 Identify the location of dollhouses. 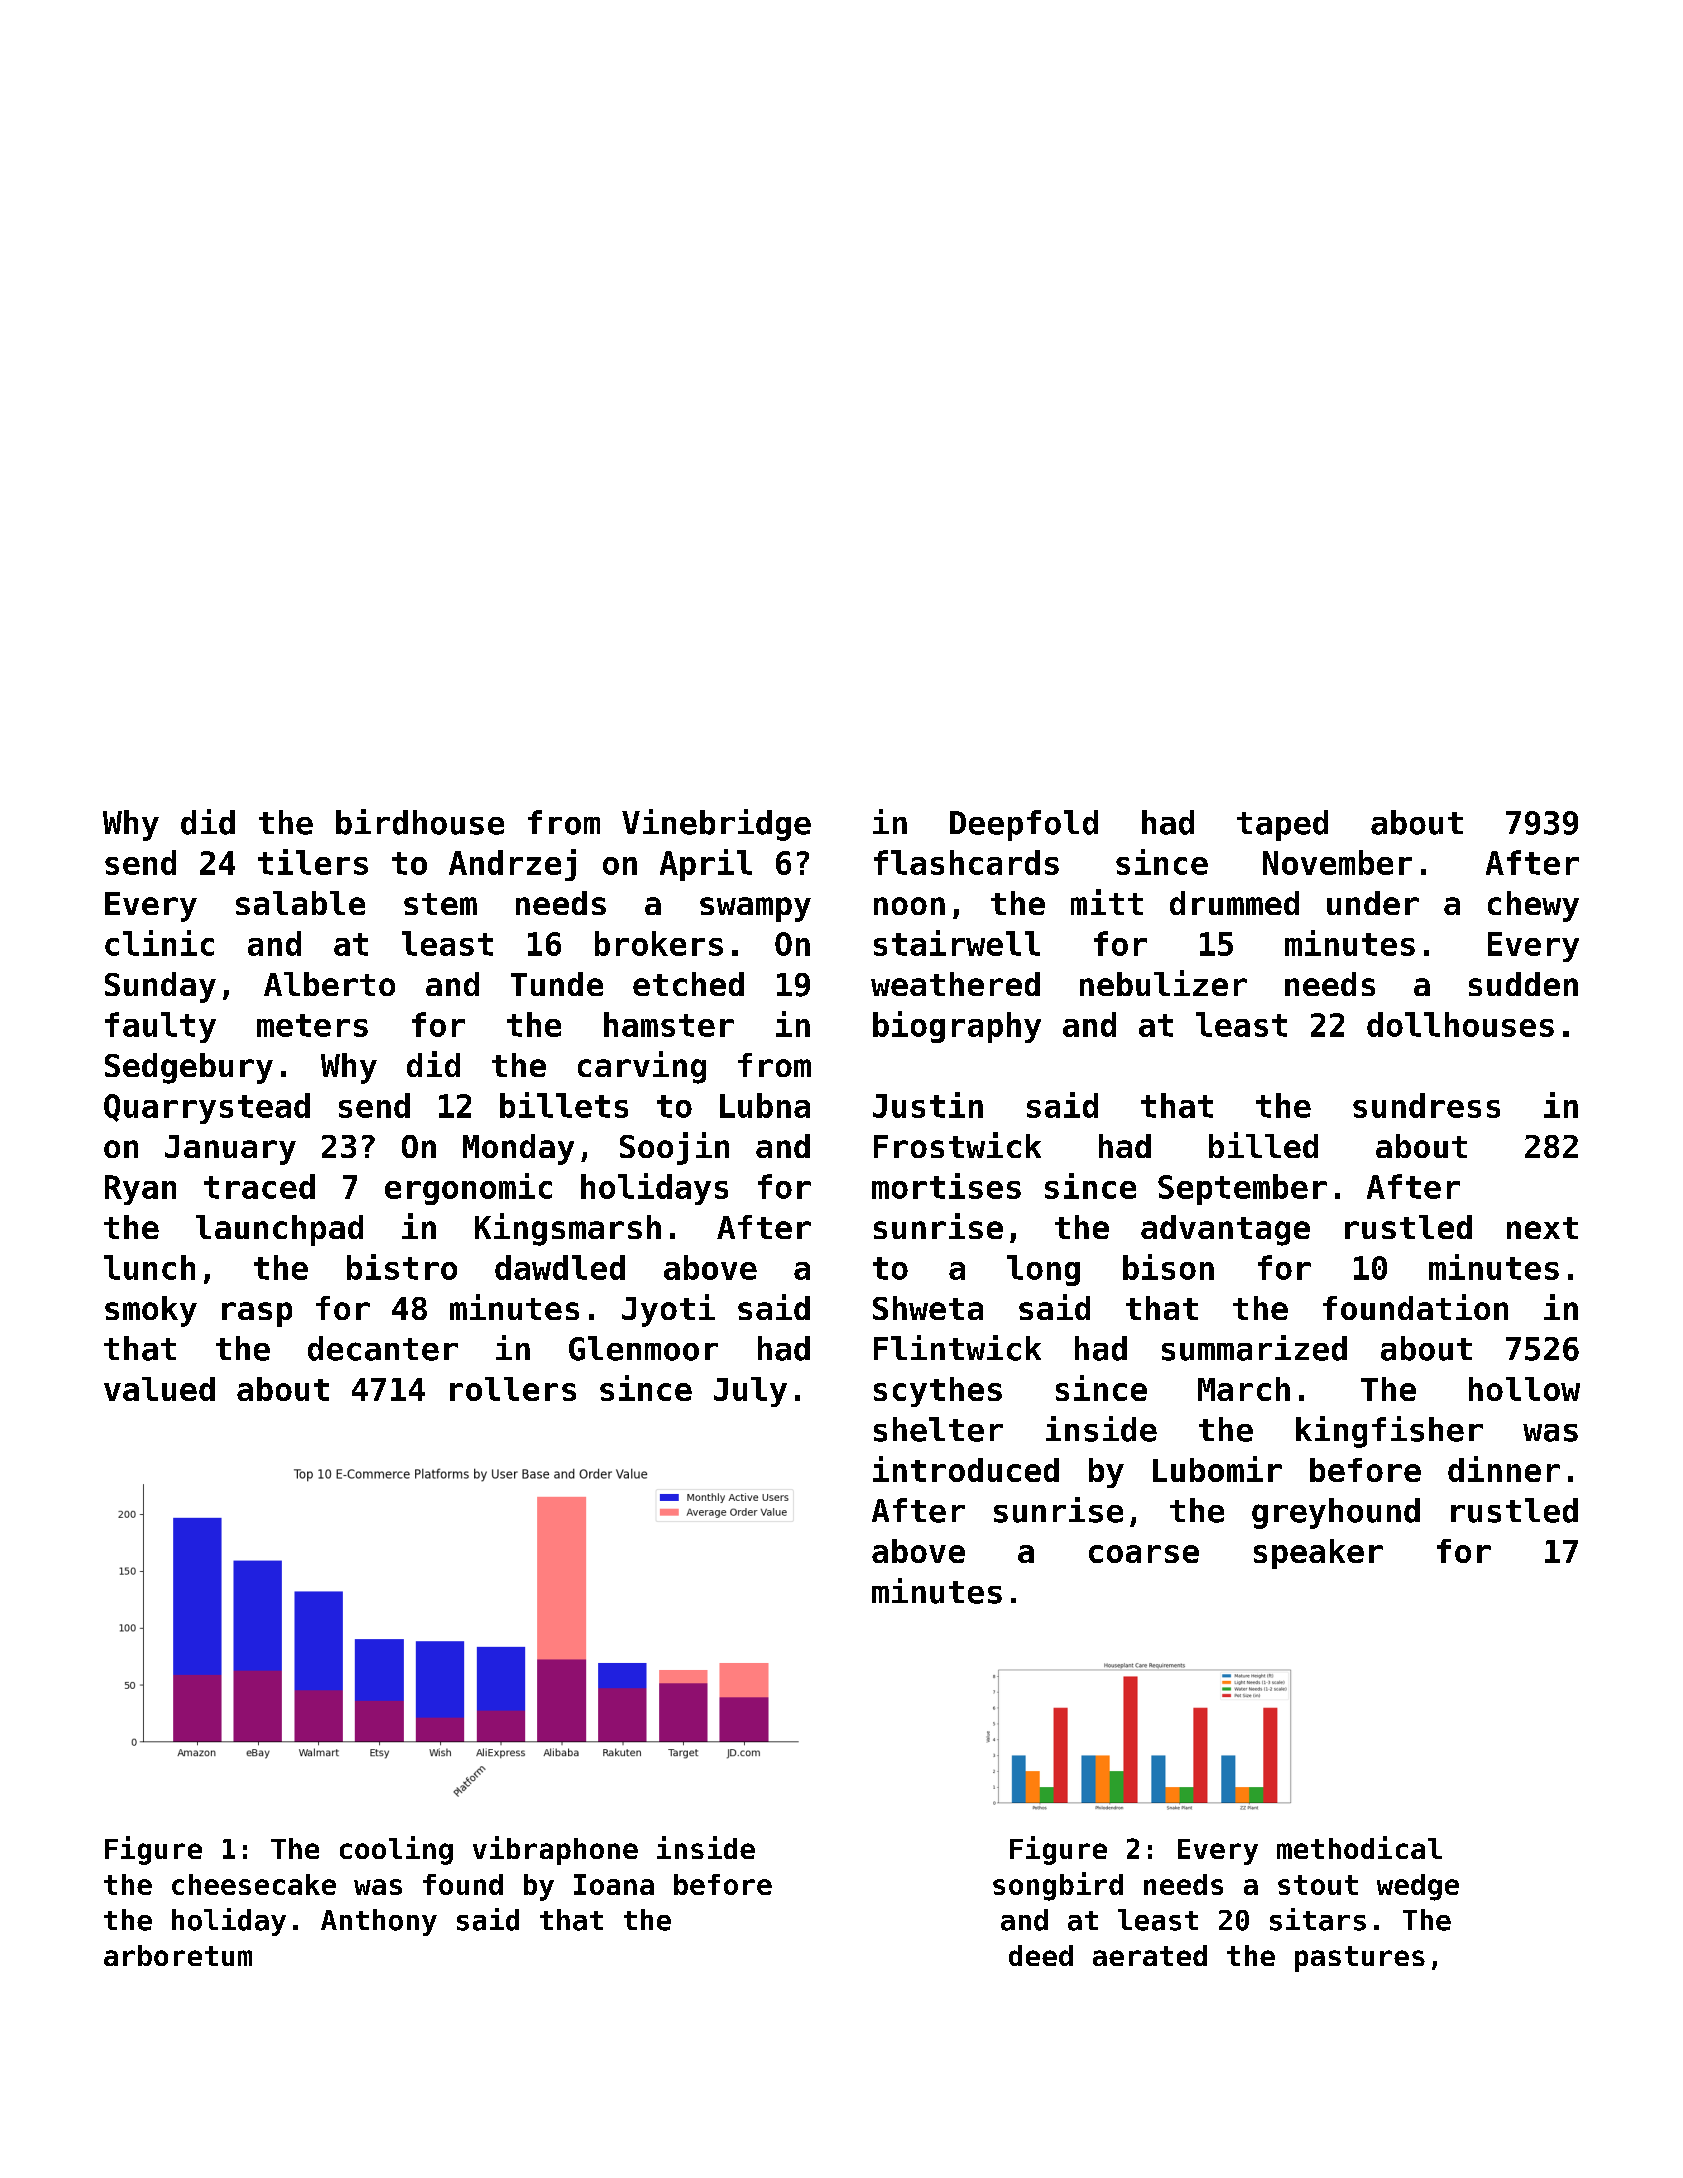
(1460, 1024).
